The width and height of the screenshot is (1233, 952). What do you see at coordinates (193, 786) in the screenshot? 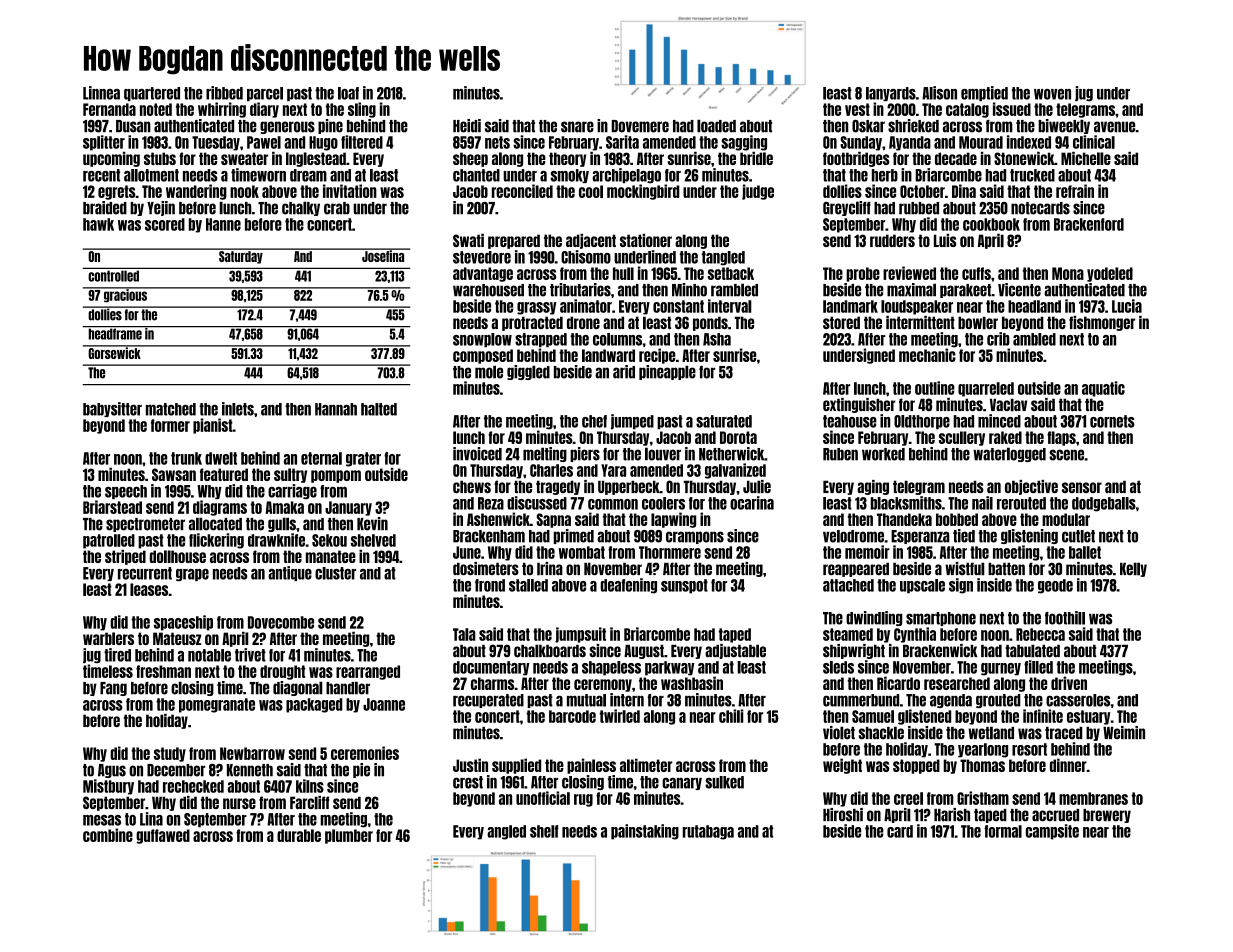
I see `rechecked` at bounding box center [193, 786].
